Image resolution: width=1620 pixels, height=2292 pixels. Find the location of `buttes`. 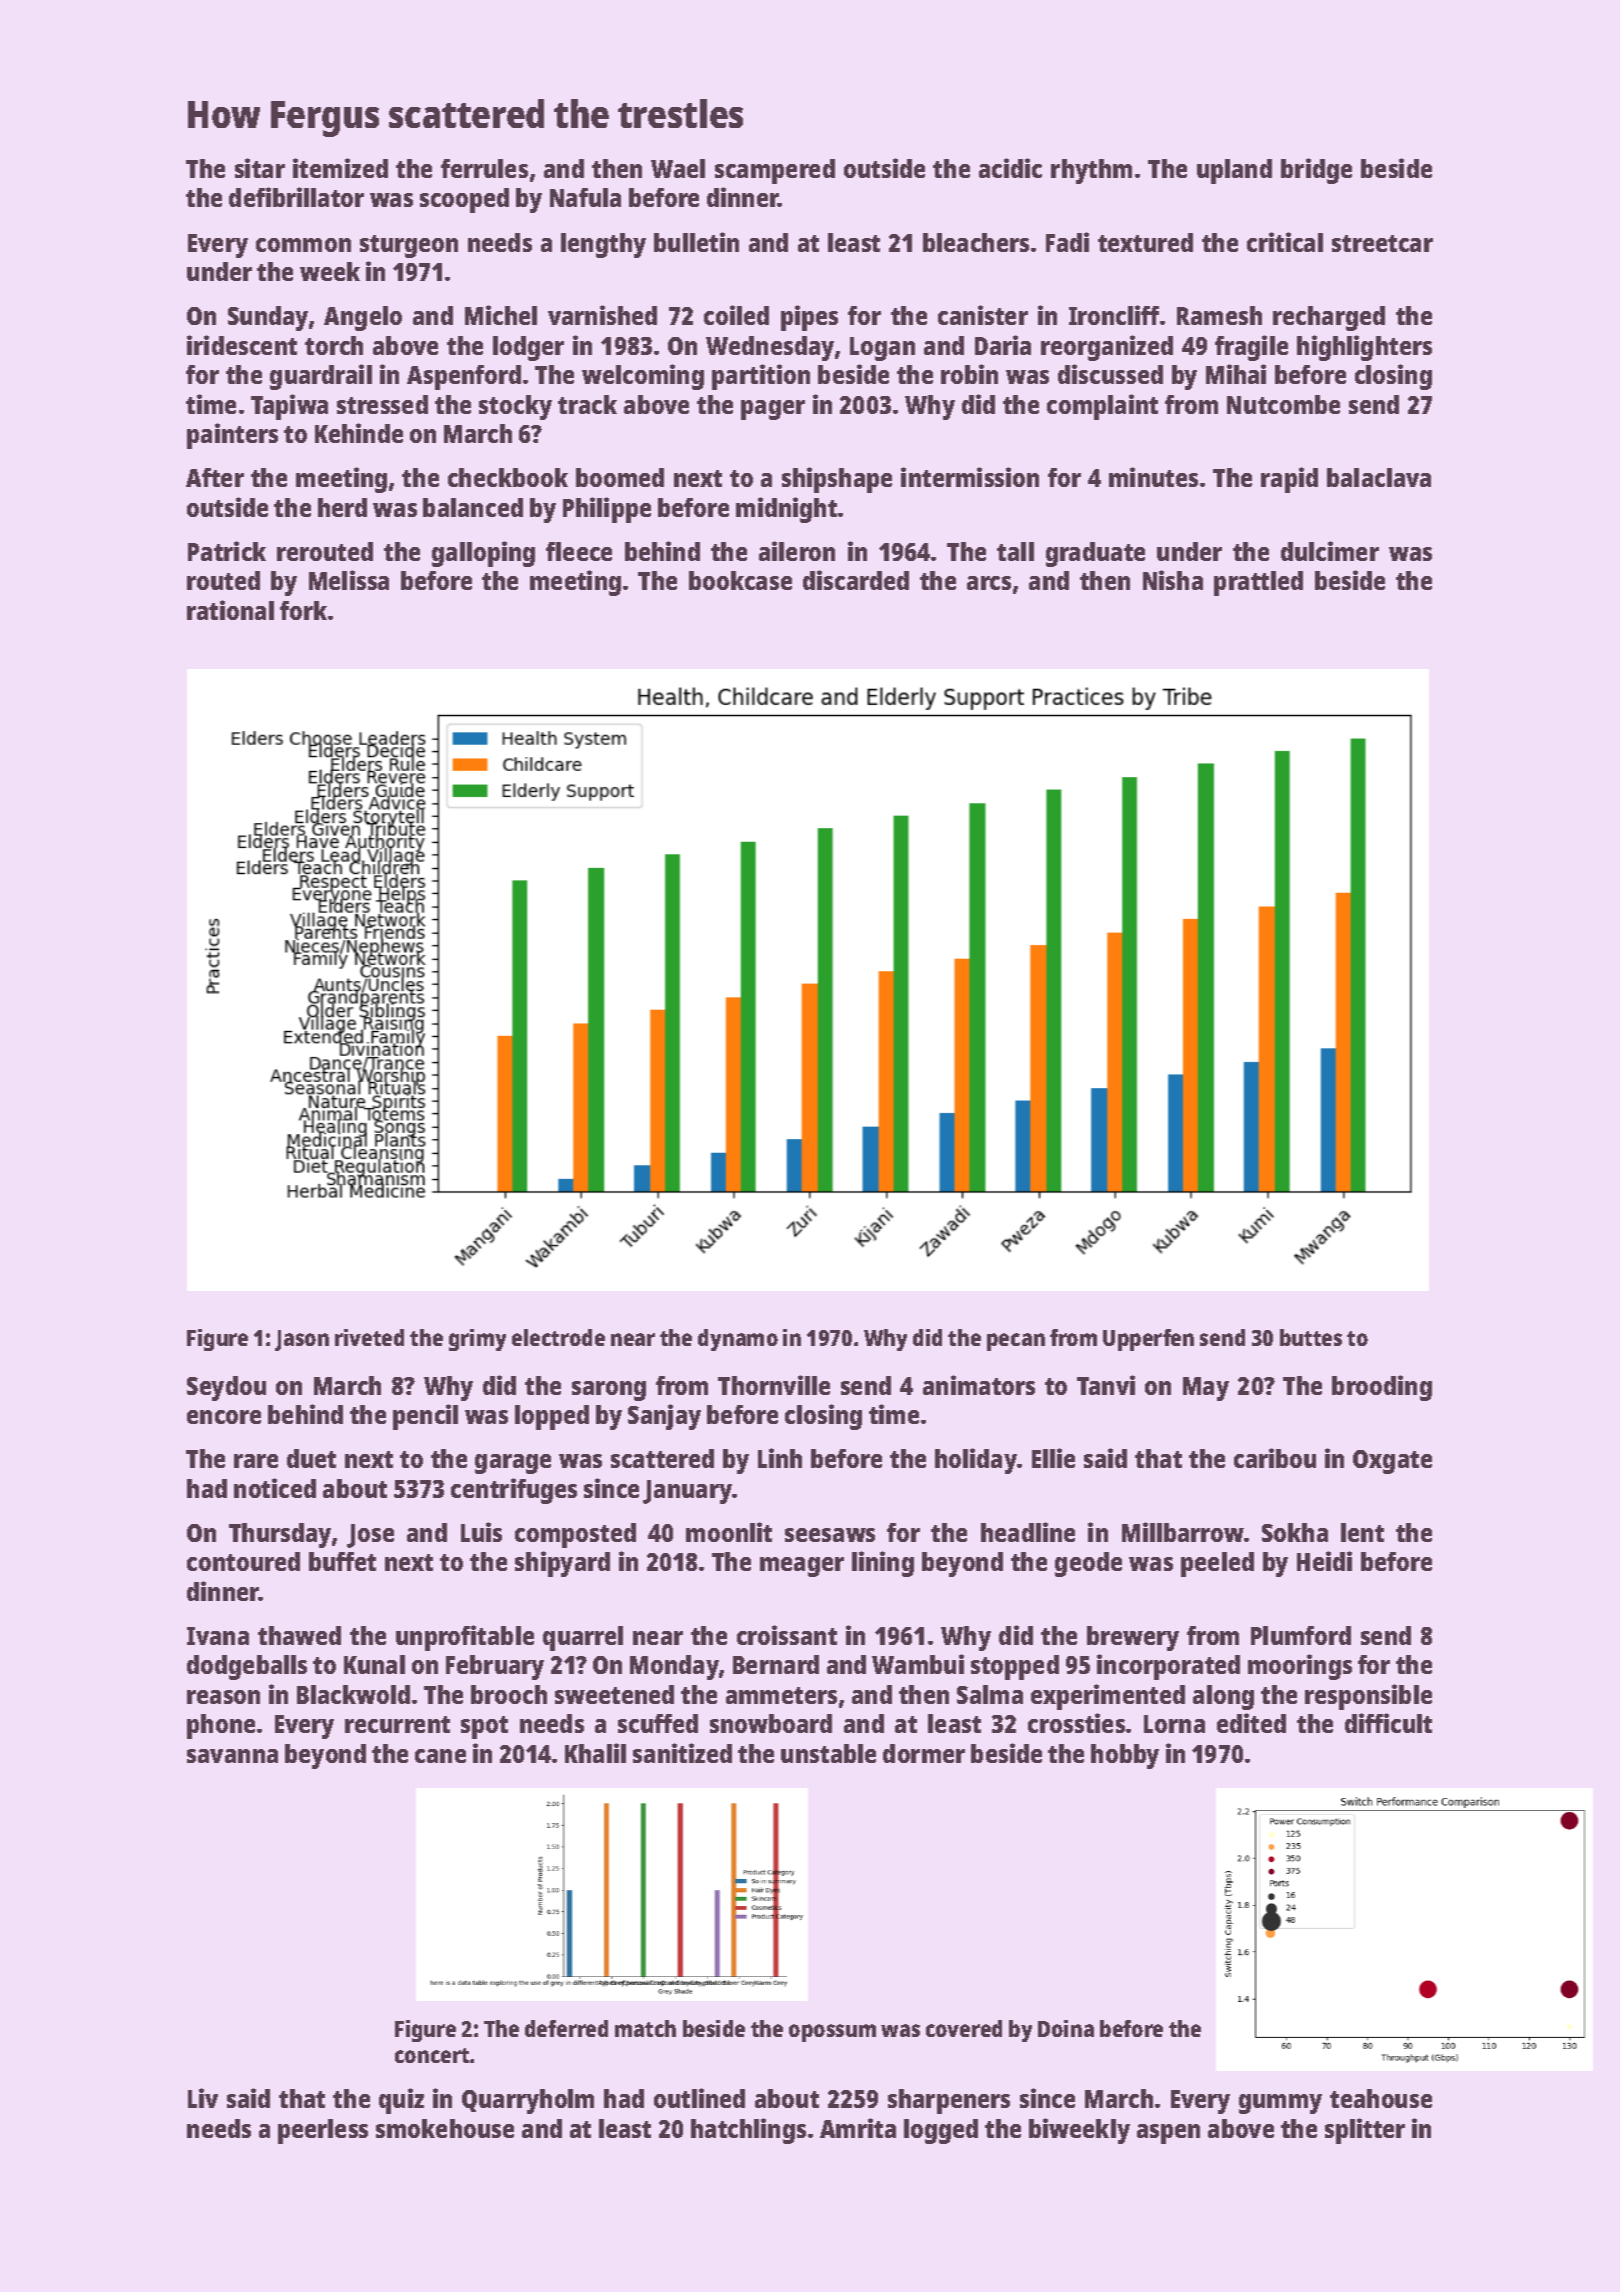

buttes is located at coordinates (1311, 1337).
